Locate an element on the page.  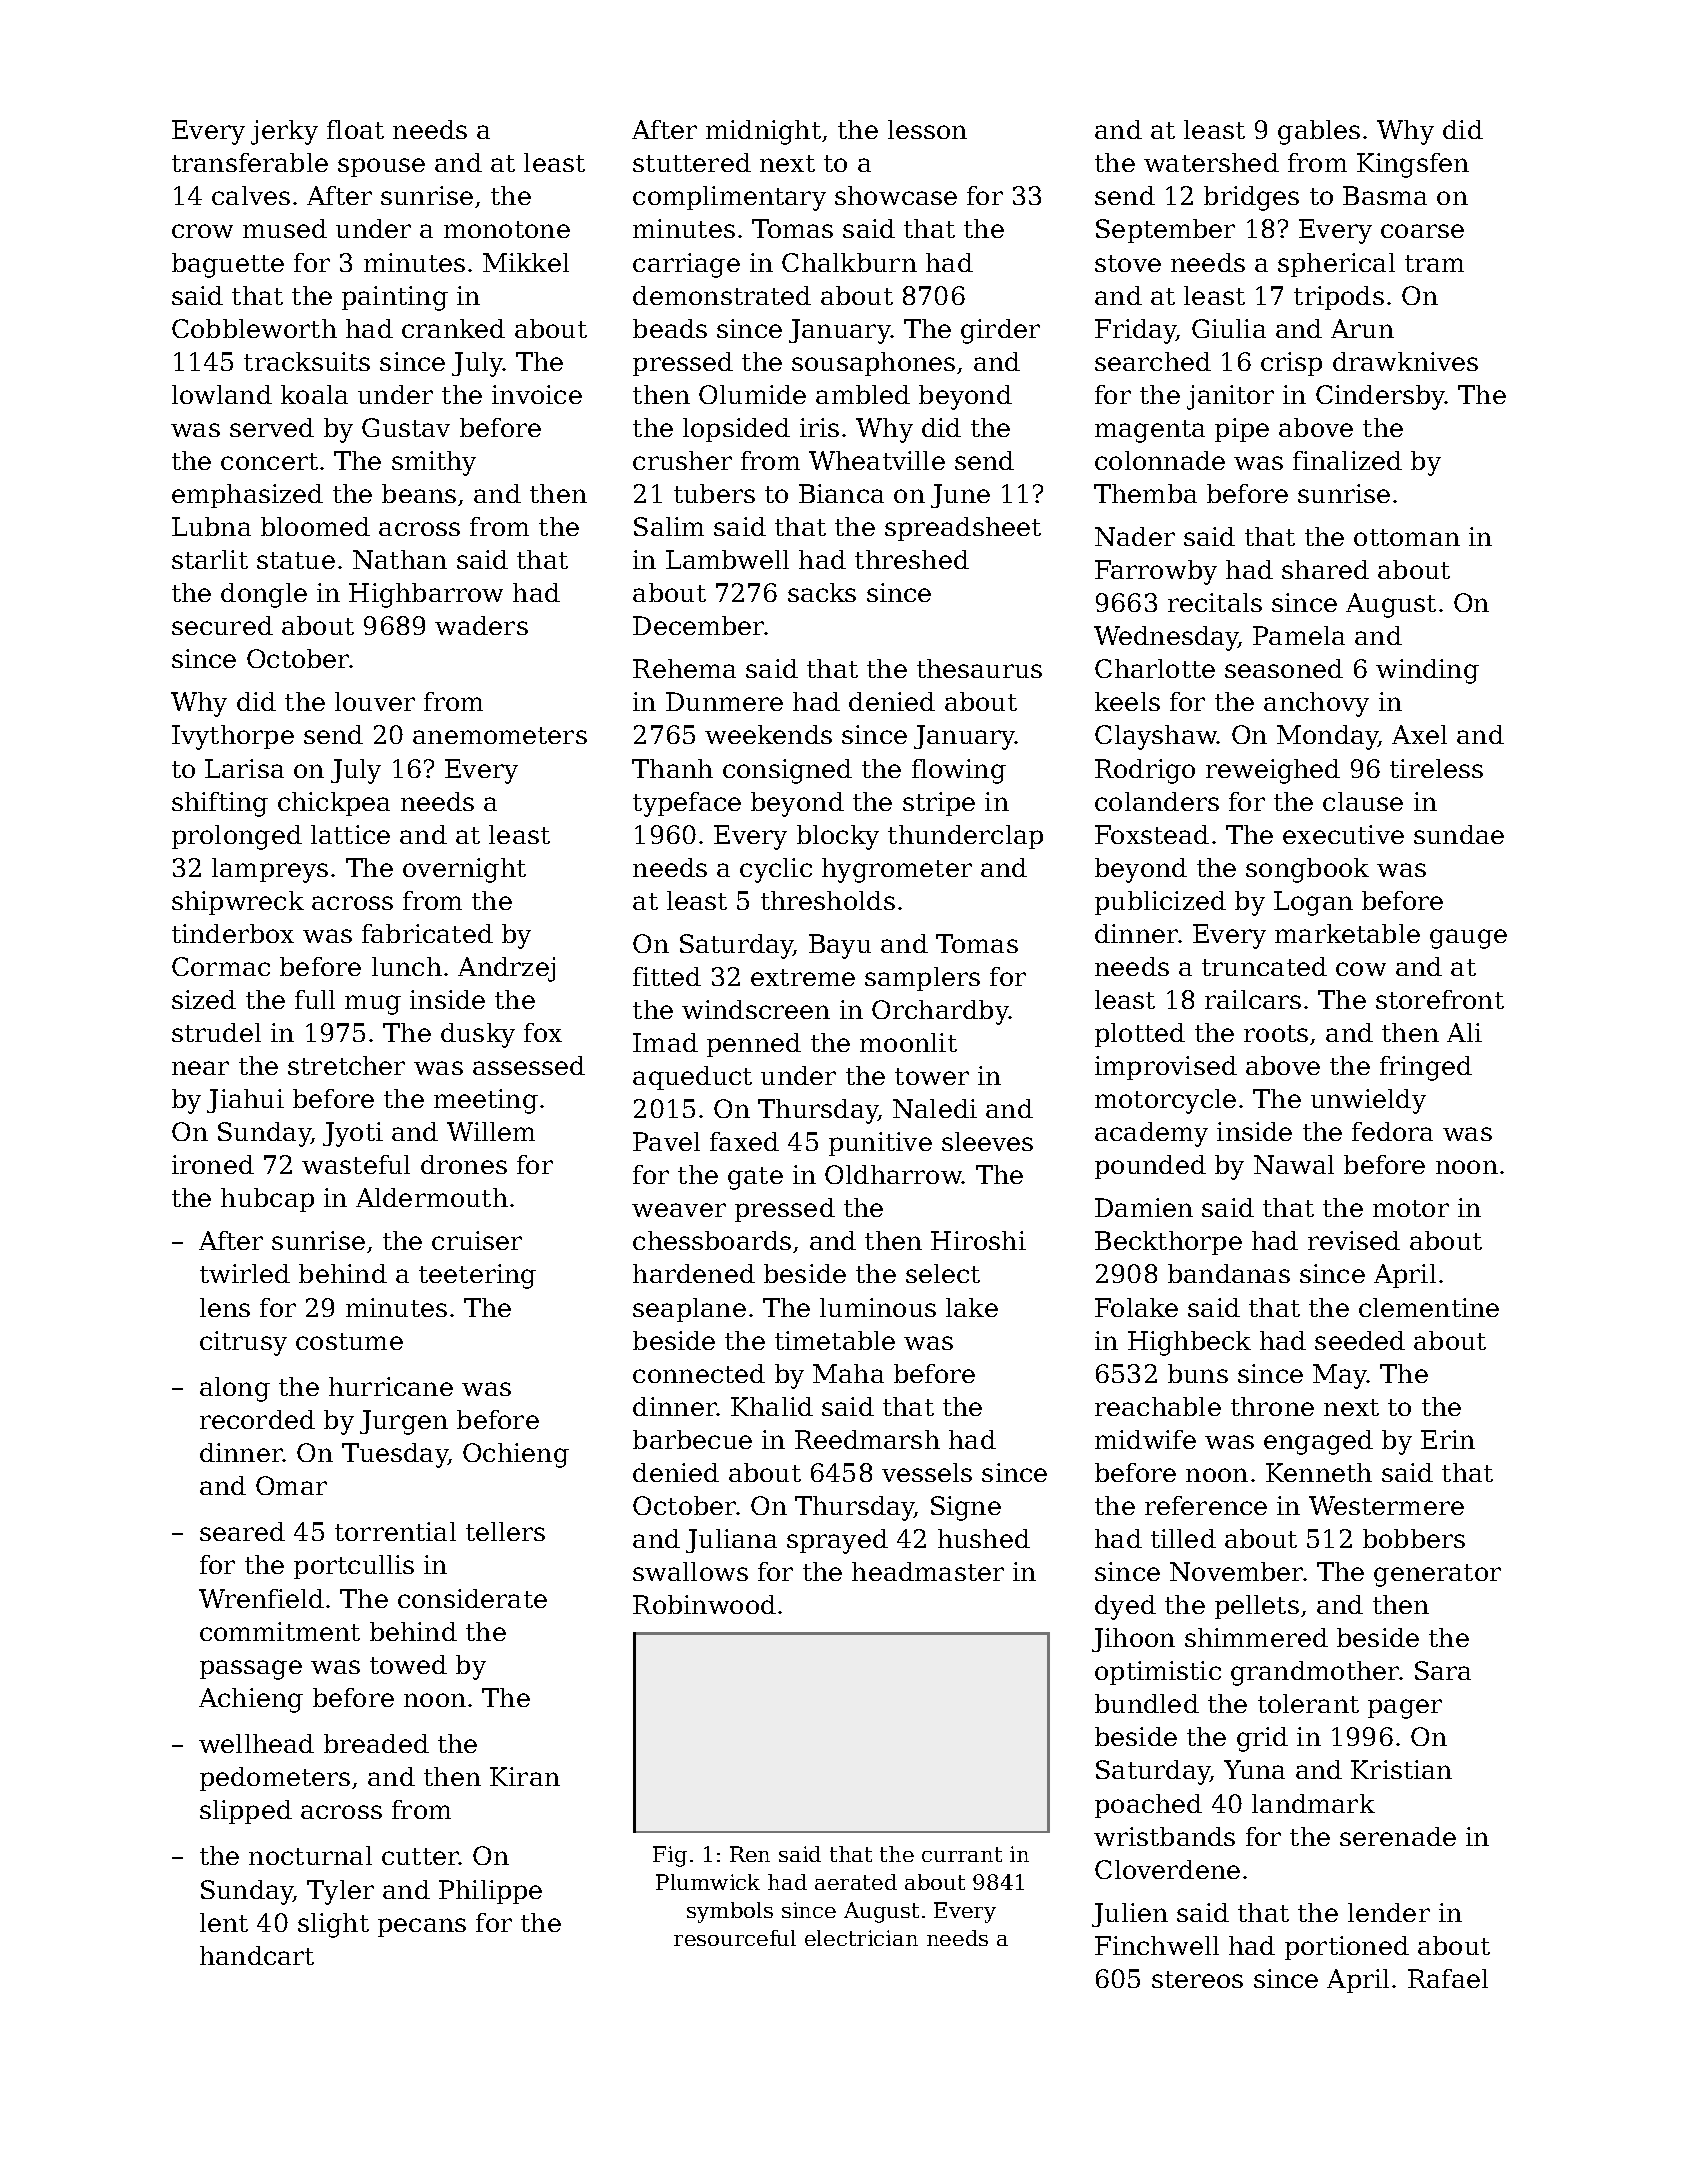
Reedmarsh is located at coordinates (867, 1439).
